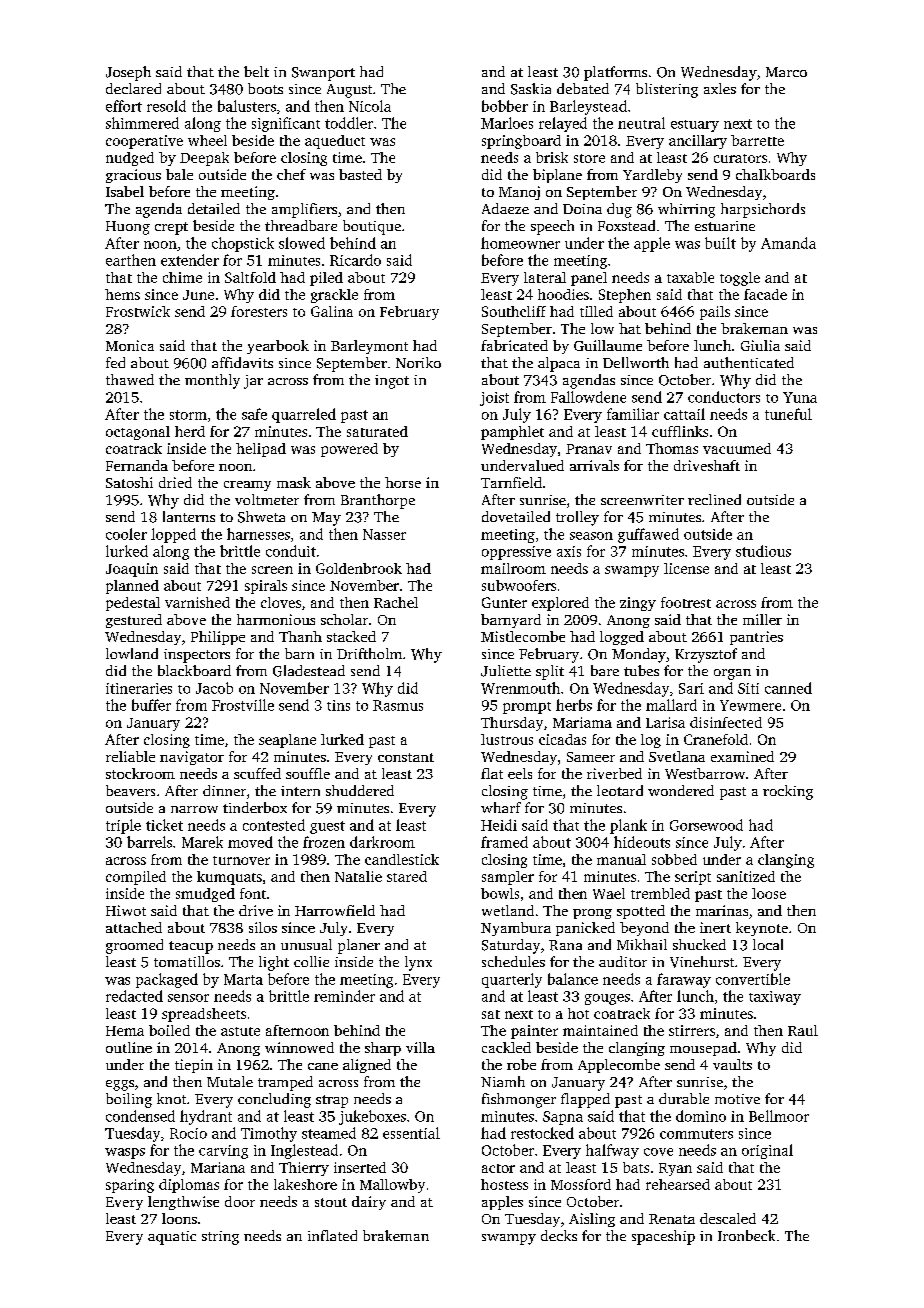  What do you see at coordinates (800, 397) in the screenshot?
I see `Yuna` at bounding box center [800, 397].
